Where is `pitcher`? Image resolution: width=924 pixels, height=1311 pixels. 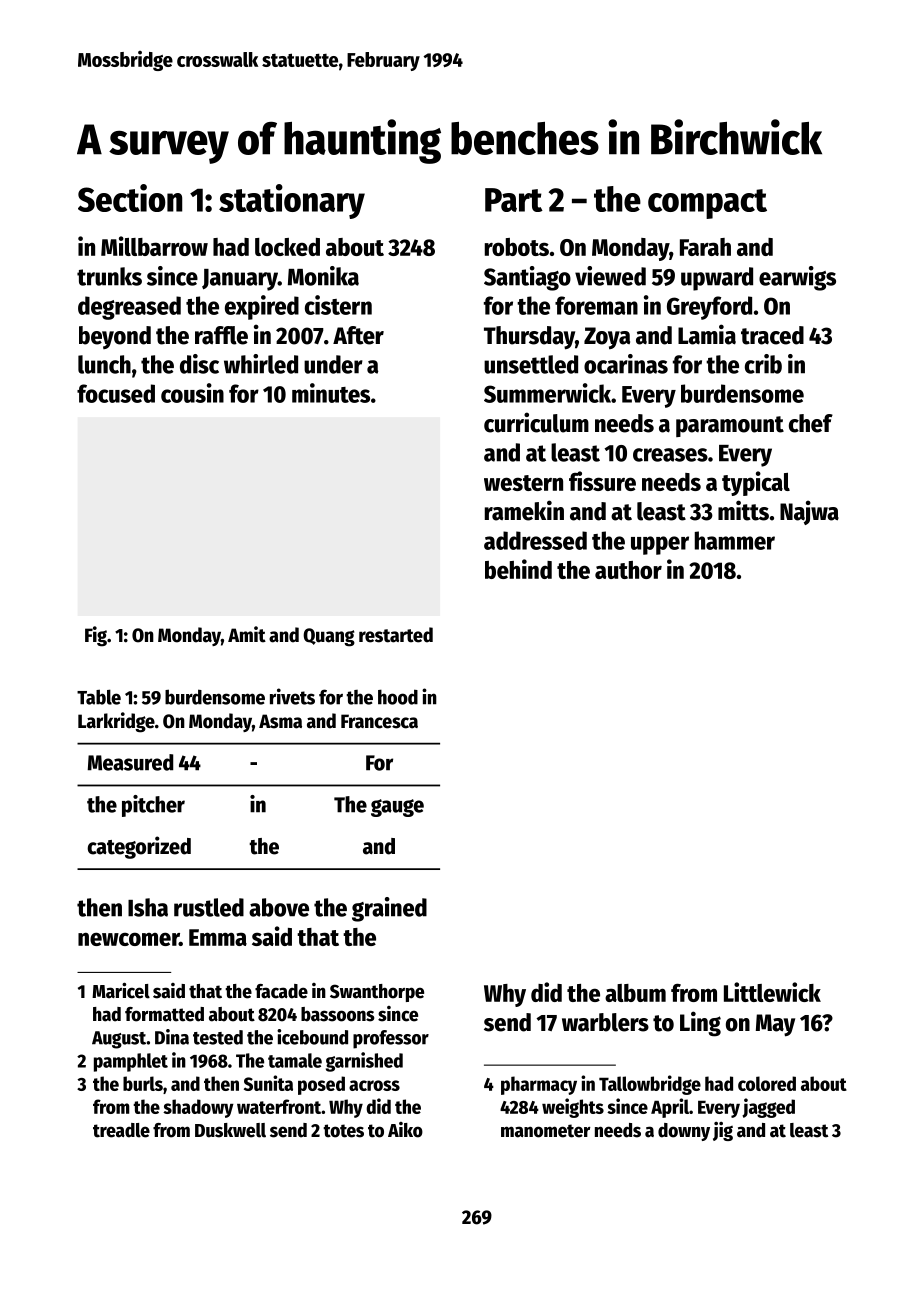
pitcher is located at coordinates (153, 806).
